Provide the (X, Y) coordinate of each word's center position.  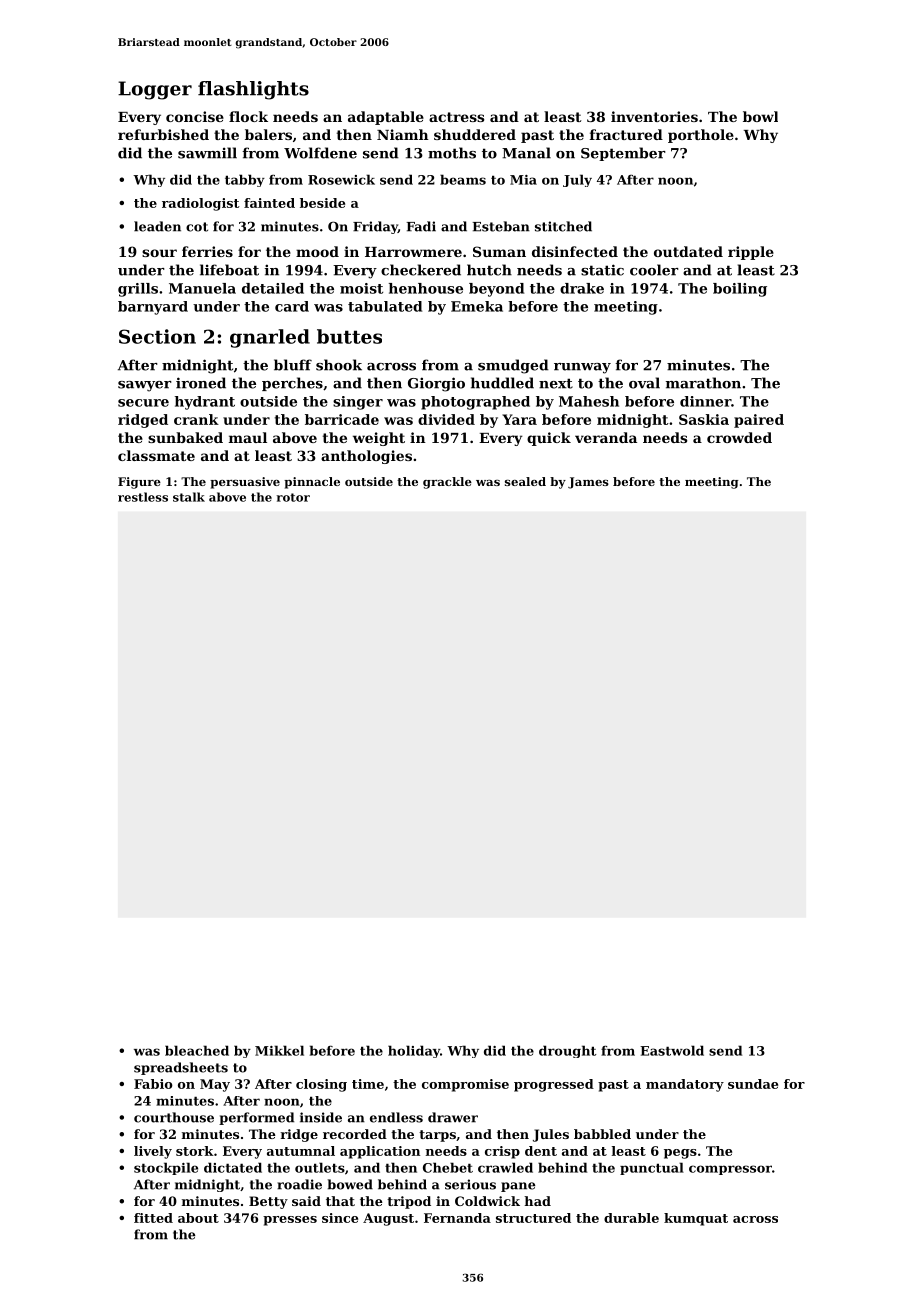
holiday (414, 1051)
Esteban (501, 226)
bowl (760, 116)
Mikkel (279, 1050)
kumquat (696, 1219)
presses (290, 1221)
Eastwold (672, 1050)
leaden (157, 226)
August (388, 1219)
